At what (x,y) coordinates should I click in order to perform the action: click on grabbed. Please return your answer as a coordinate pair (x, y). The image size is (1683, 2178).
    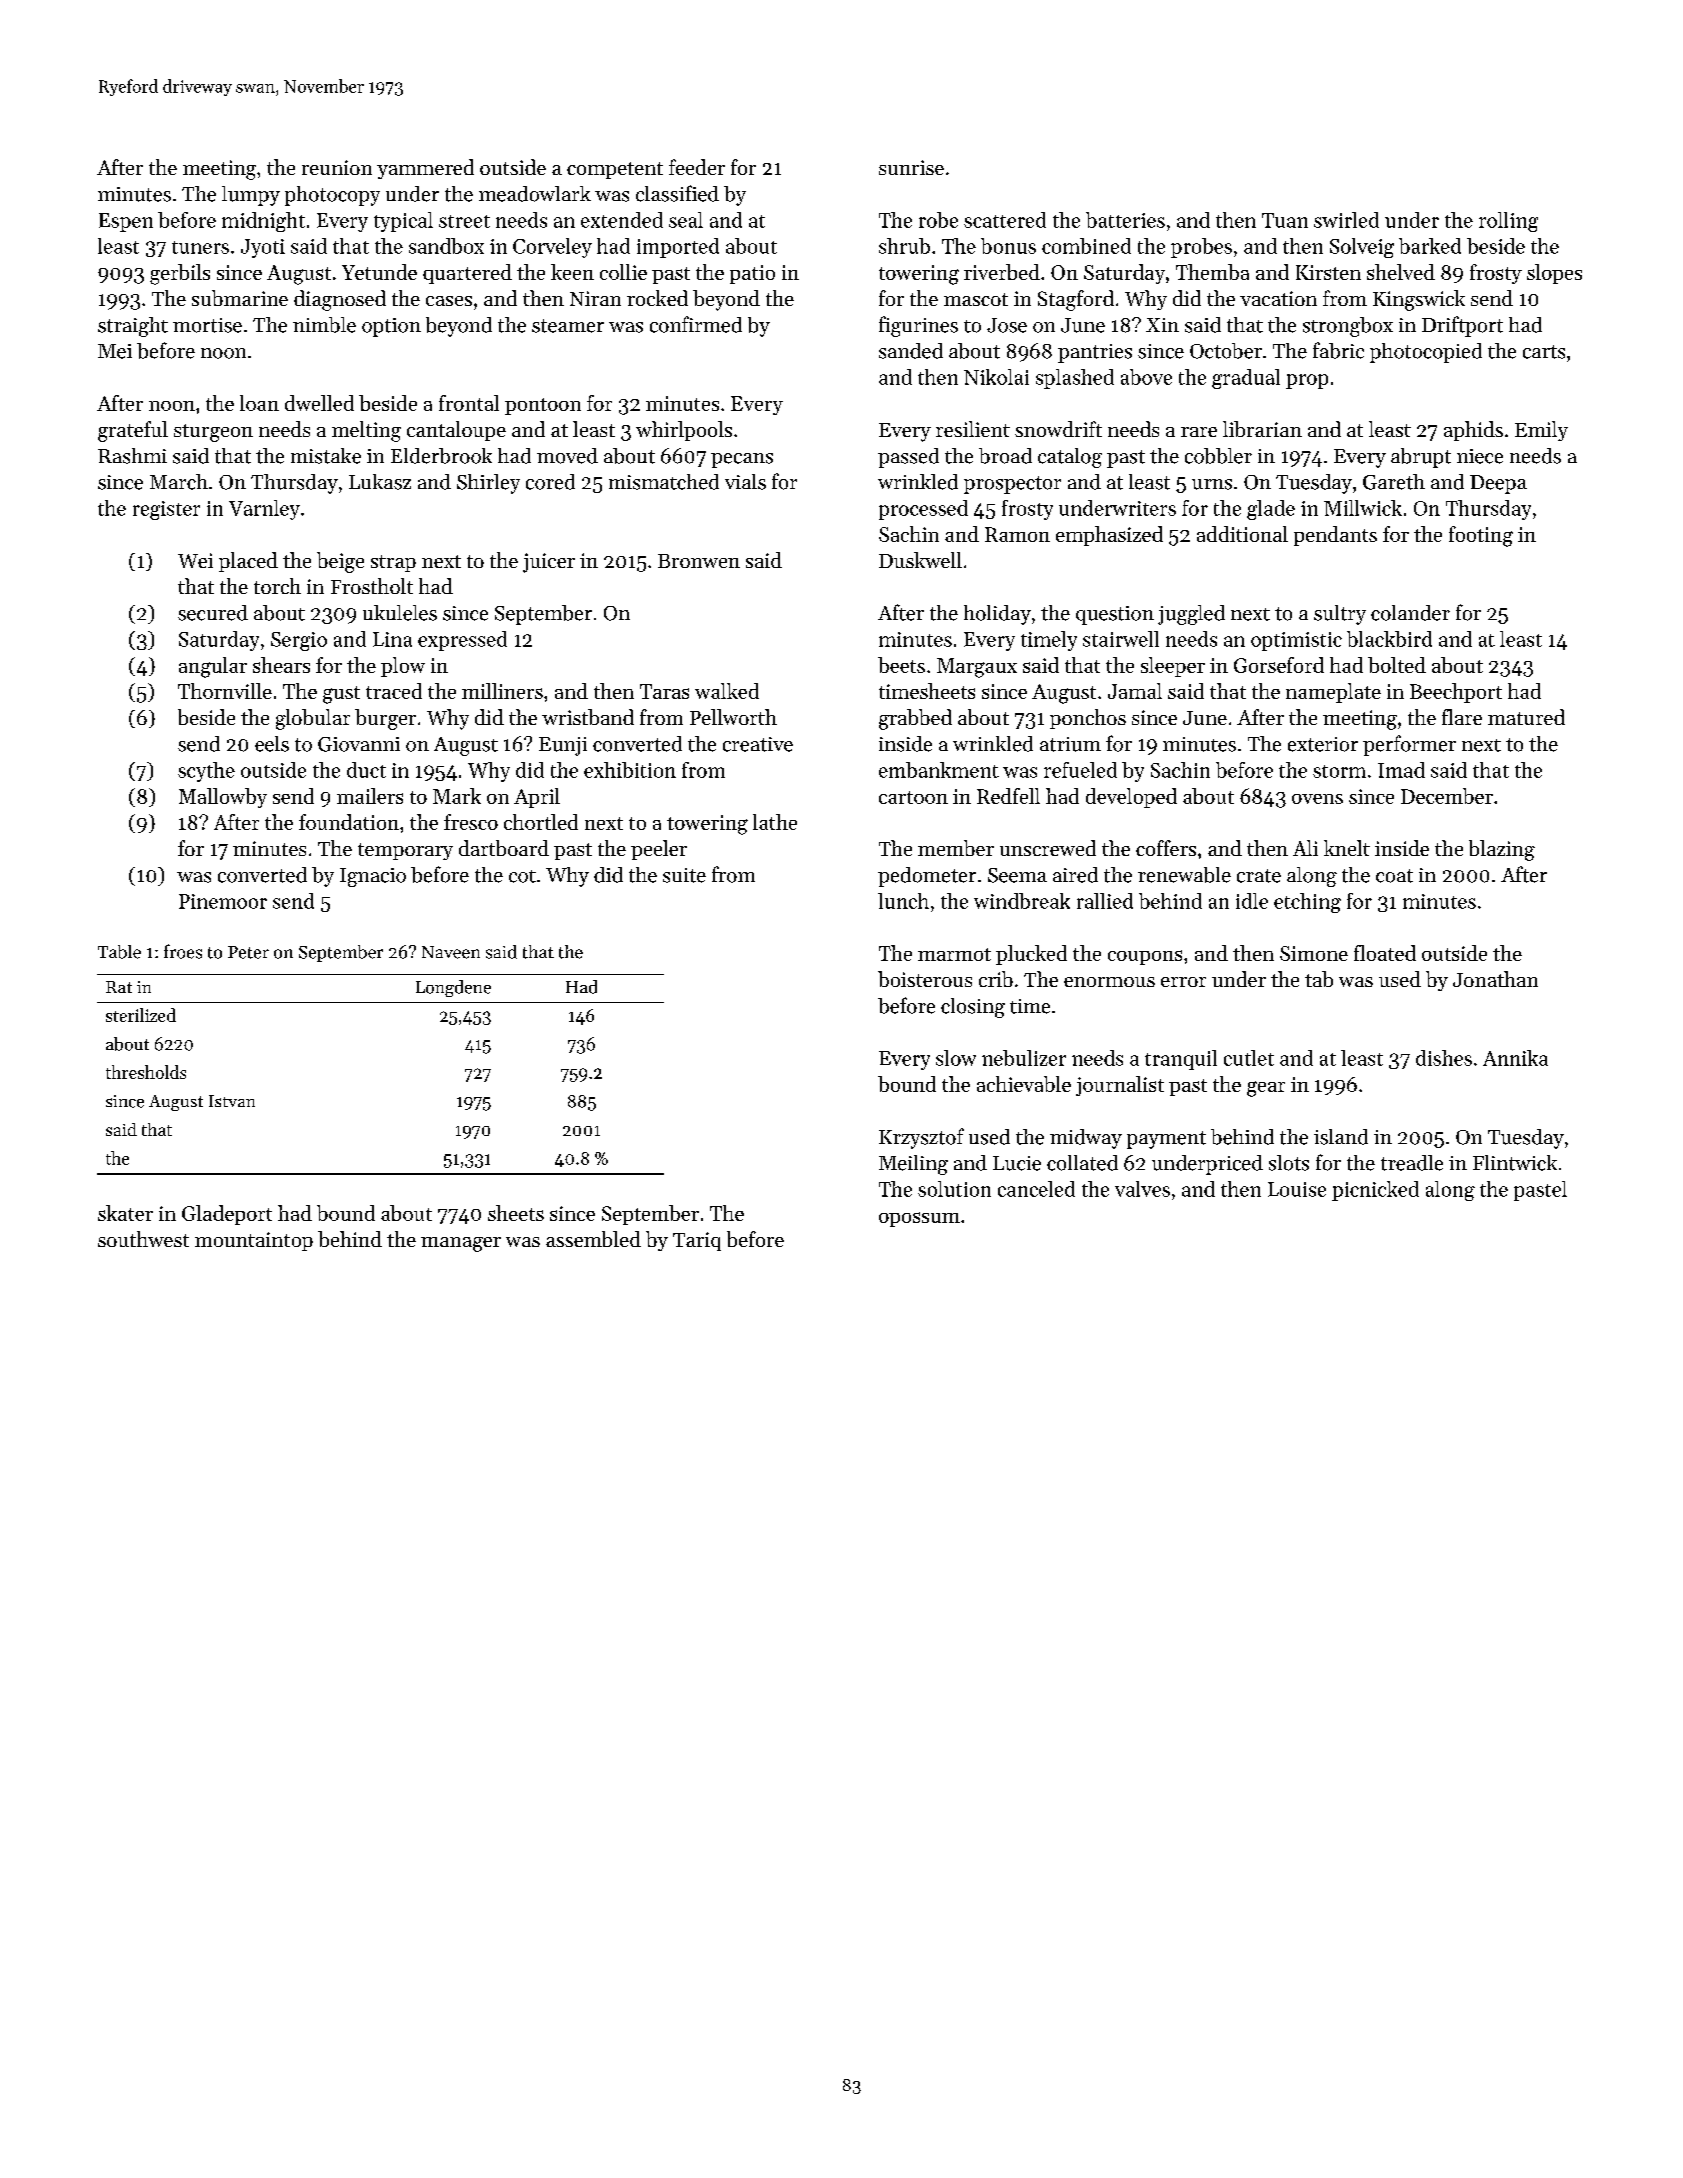
    Looking at the image, I should click on (915, 719).
